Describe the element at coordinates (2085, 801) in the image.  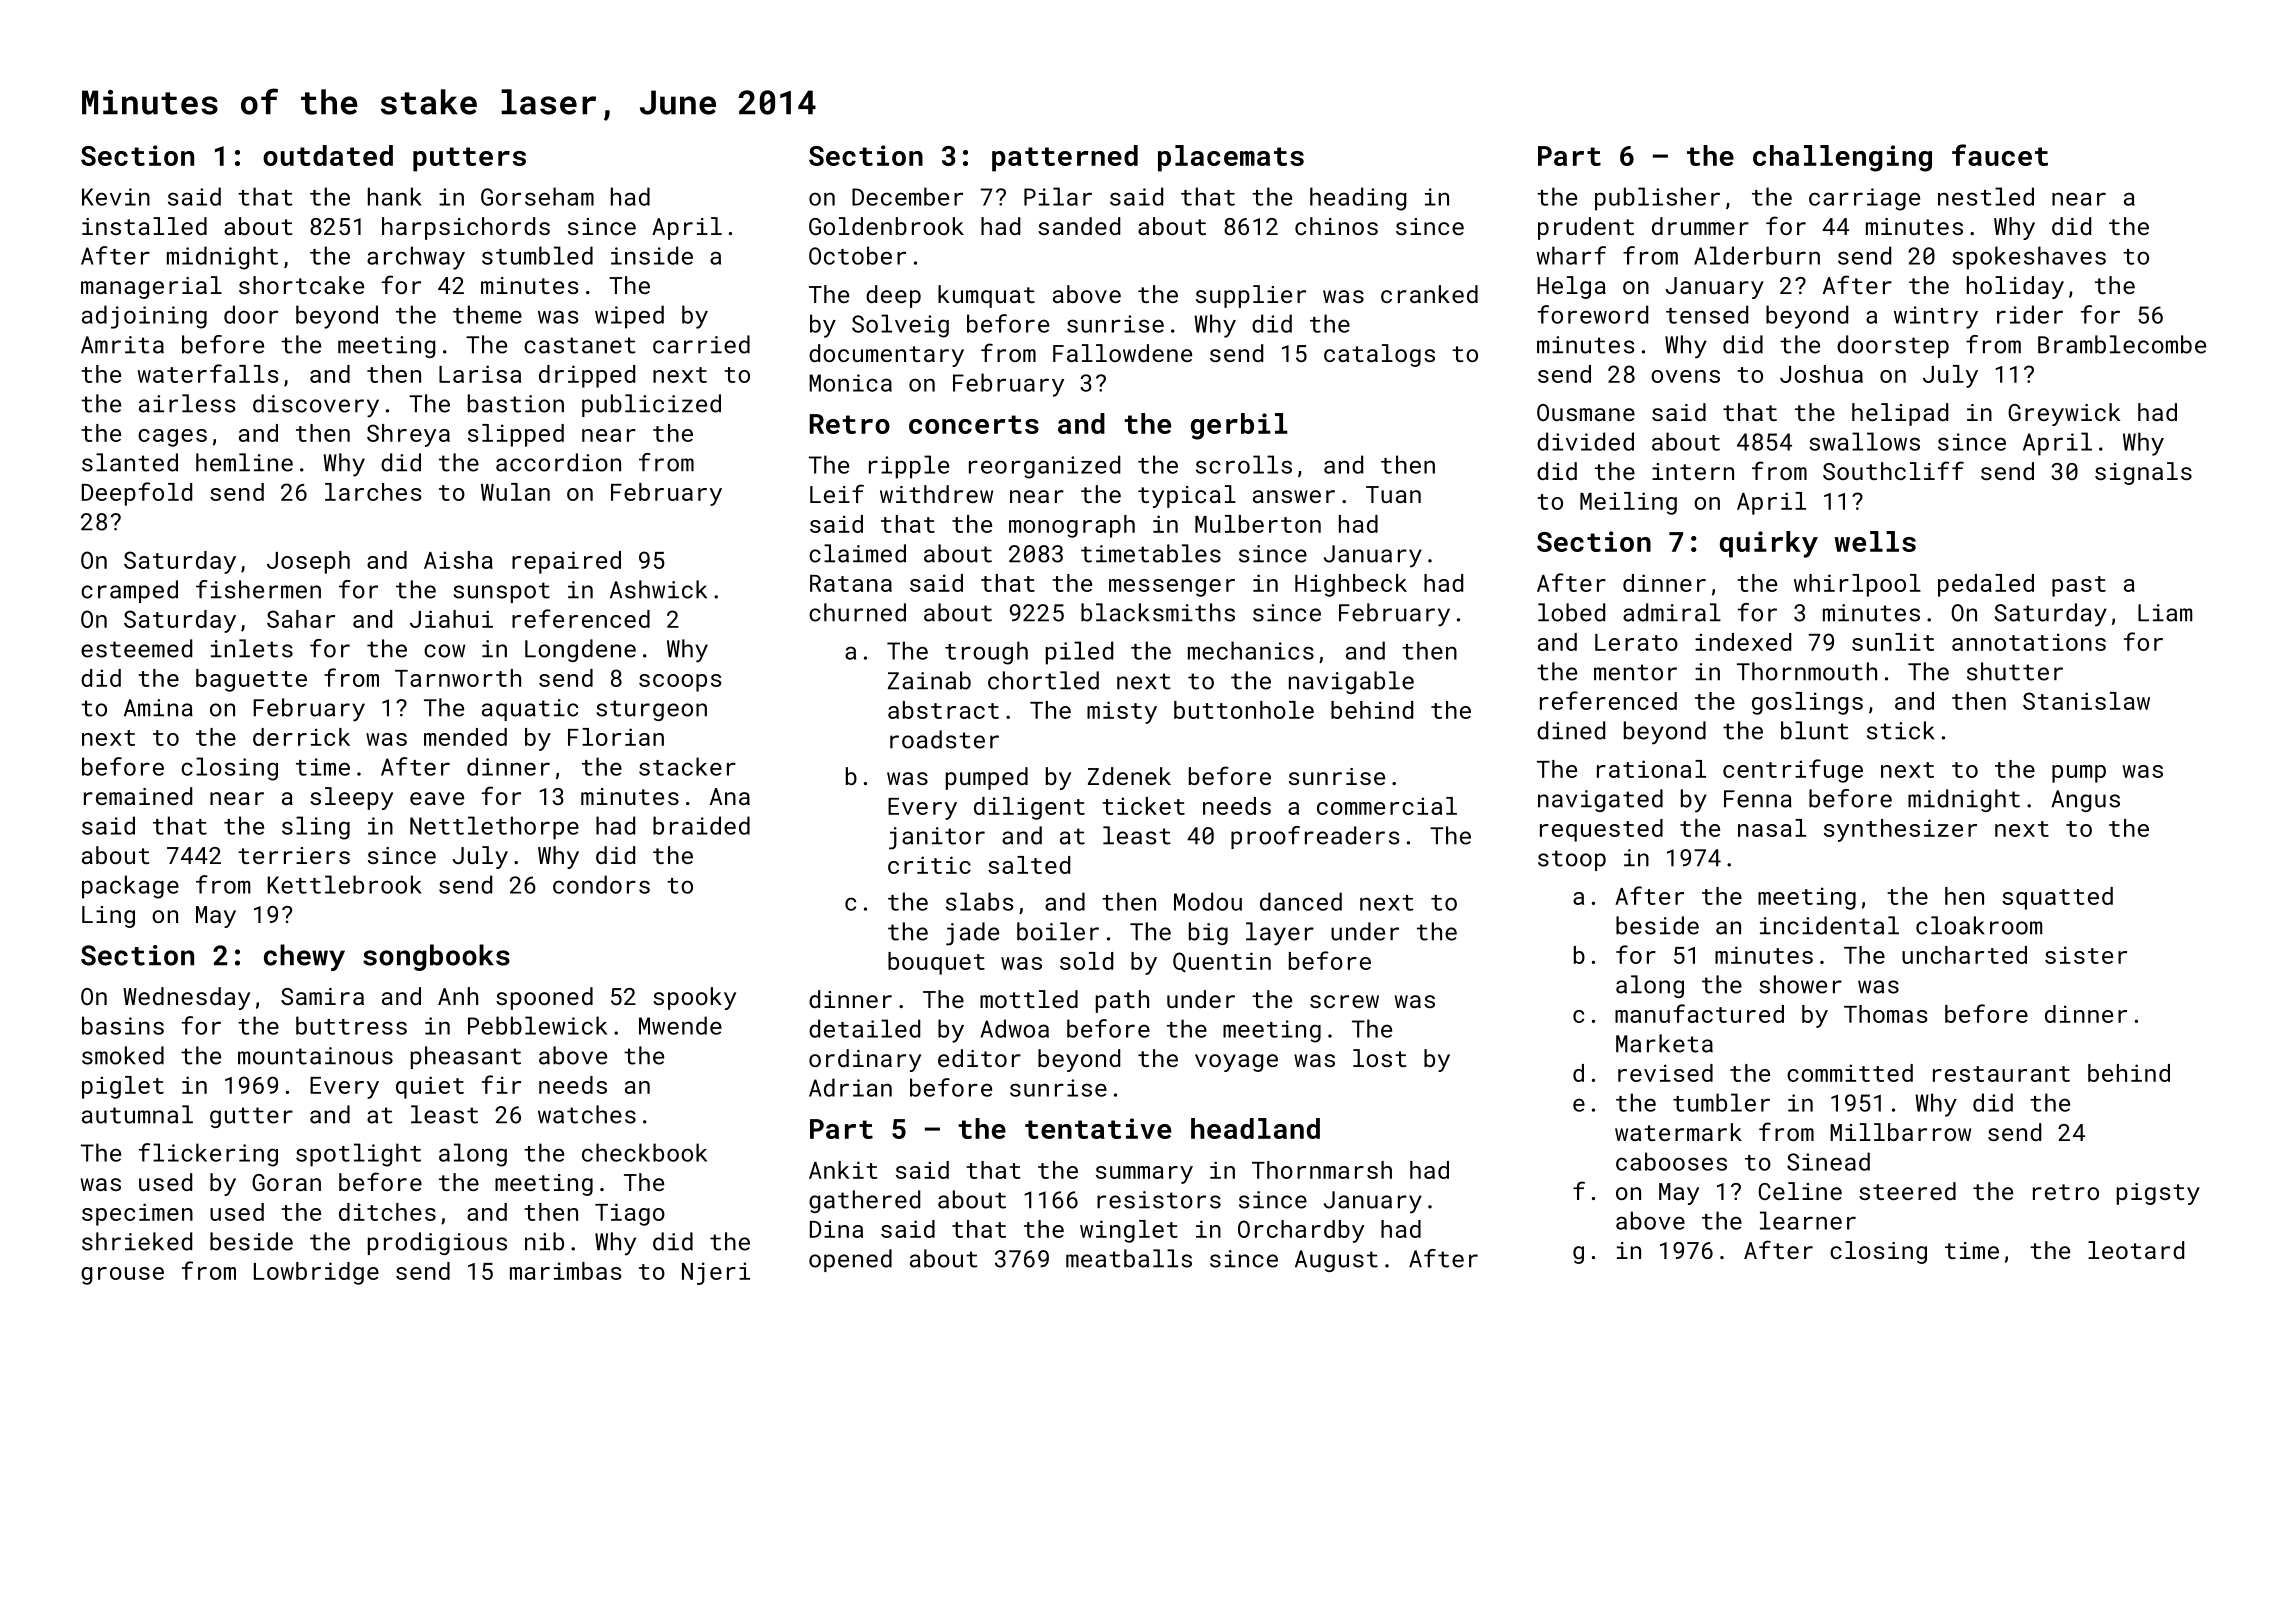
I see `Angus` at that location.
